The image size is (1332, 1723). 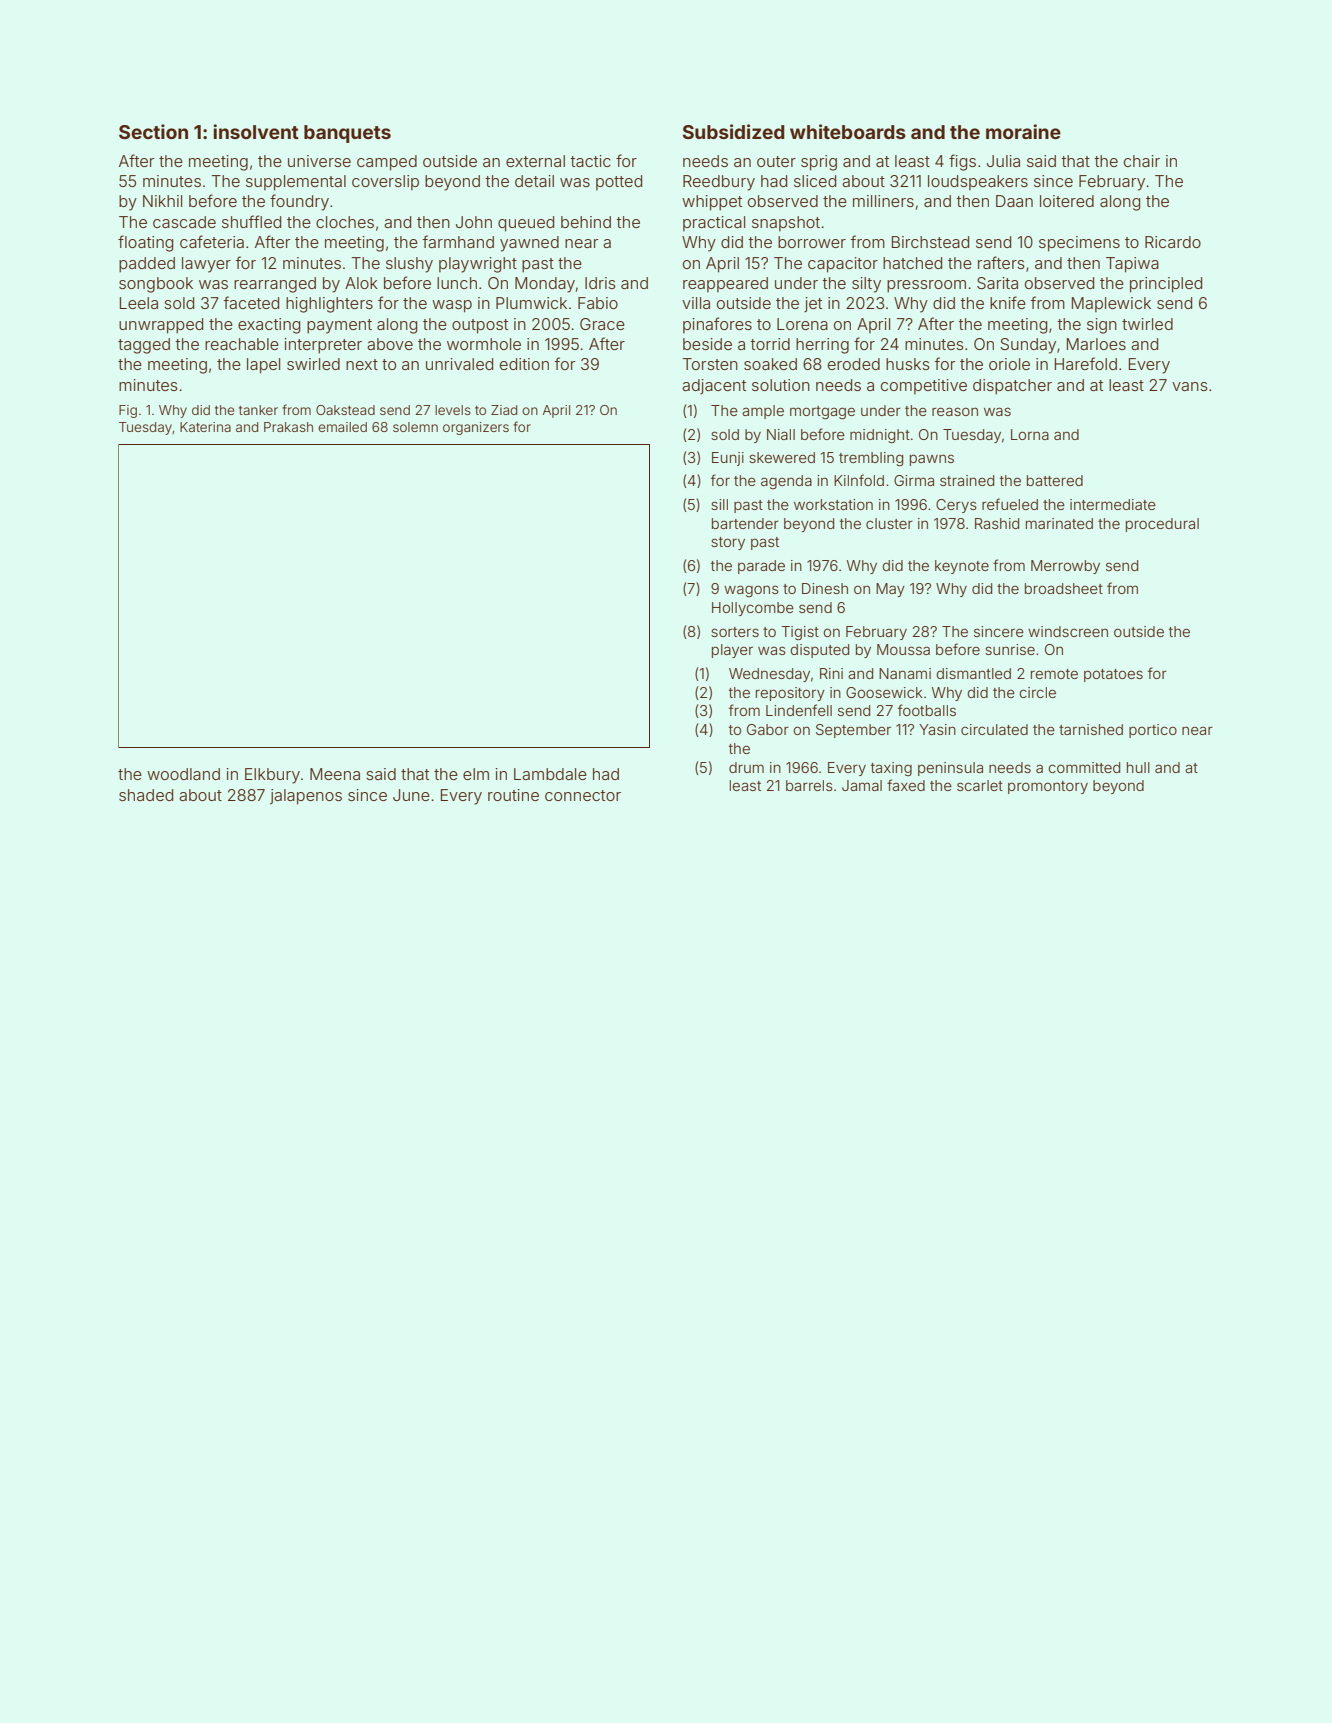 I want to click on sorters, so click(x=735, y=632).
